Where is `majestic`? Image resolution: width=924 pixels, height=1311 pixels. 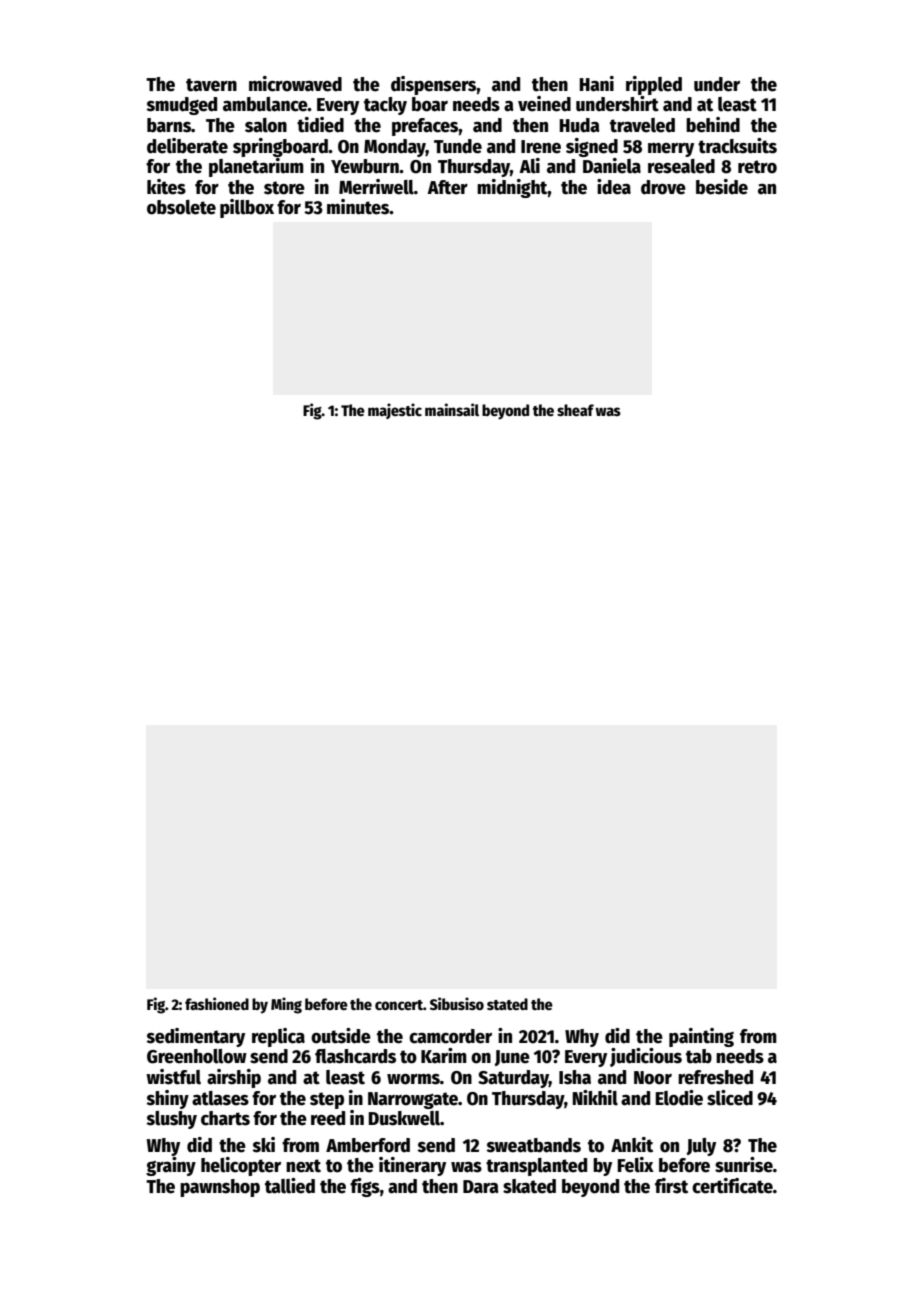 majestic is located at coordinates (395, 411).
